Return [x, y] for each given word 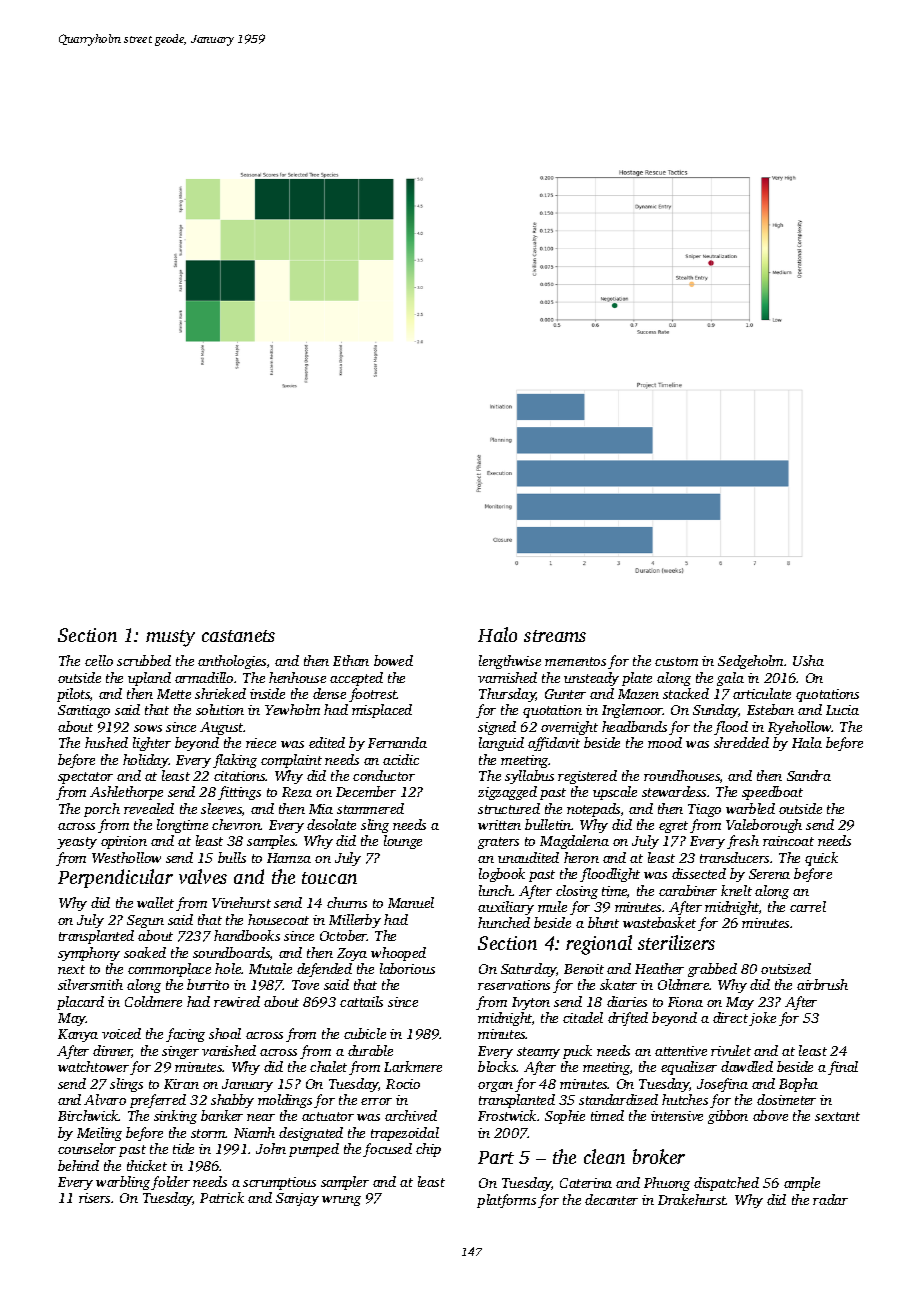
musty [170, 638]
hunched [504, 922]
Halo [497, 634]
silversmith [90, 984]
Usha [808, 660]
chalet [328, 1066]
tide [183, 1148]
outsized [786, 968]
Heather [659, 968]
